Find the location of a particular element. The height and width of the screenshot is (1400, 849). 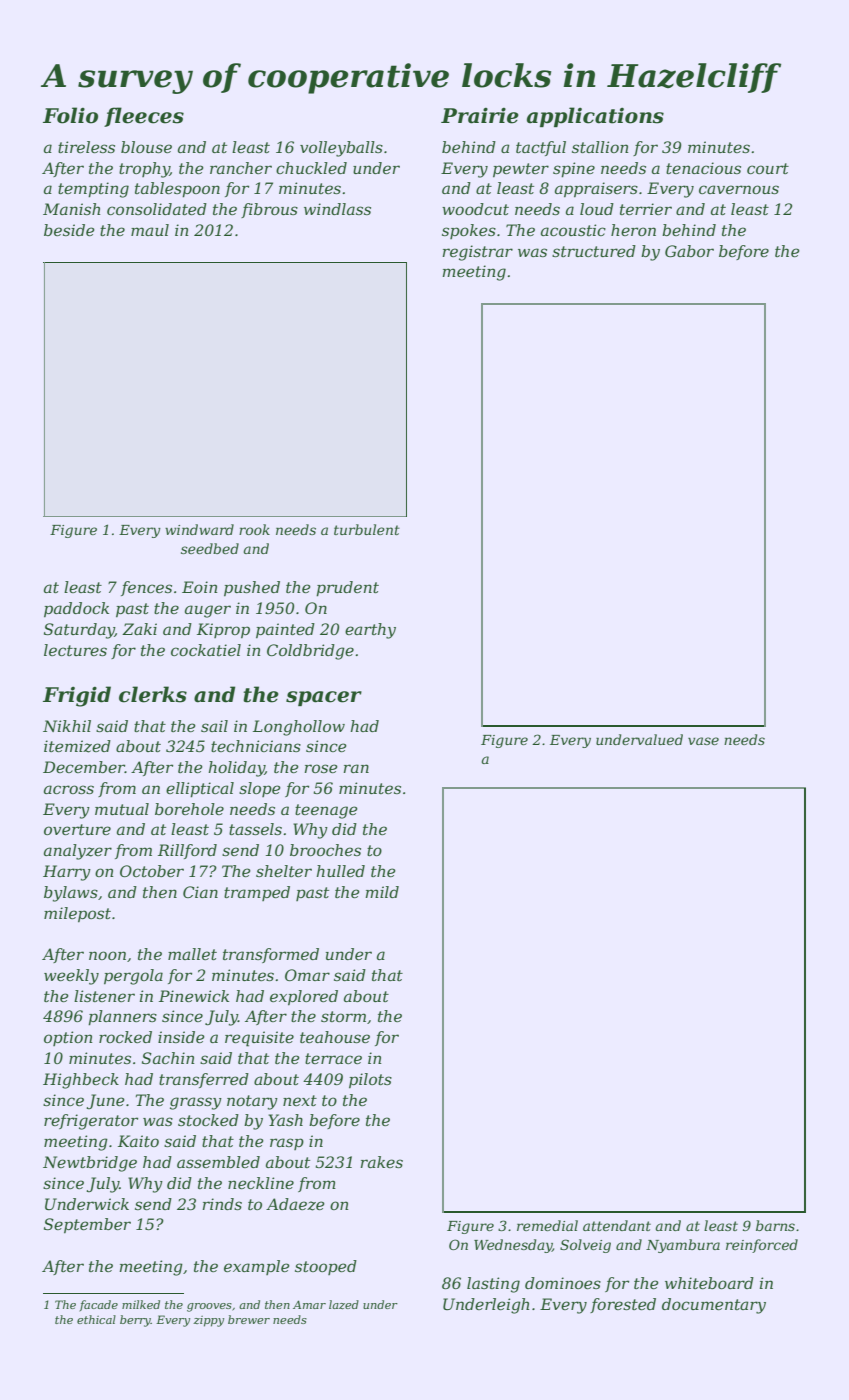

rose is located at coordinates (321, 768).
